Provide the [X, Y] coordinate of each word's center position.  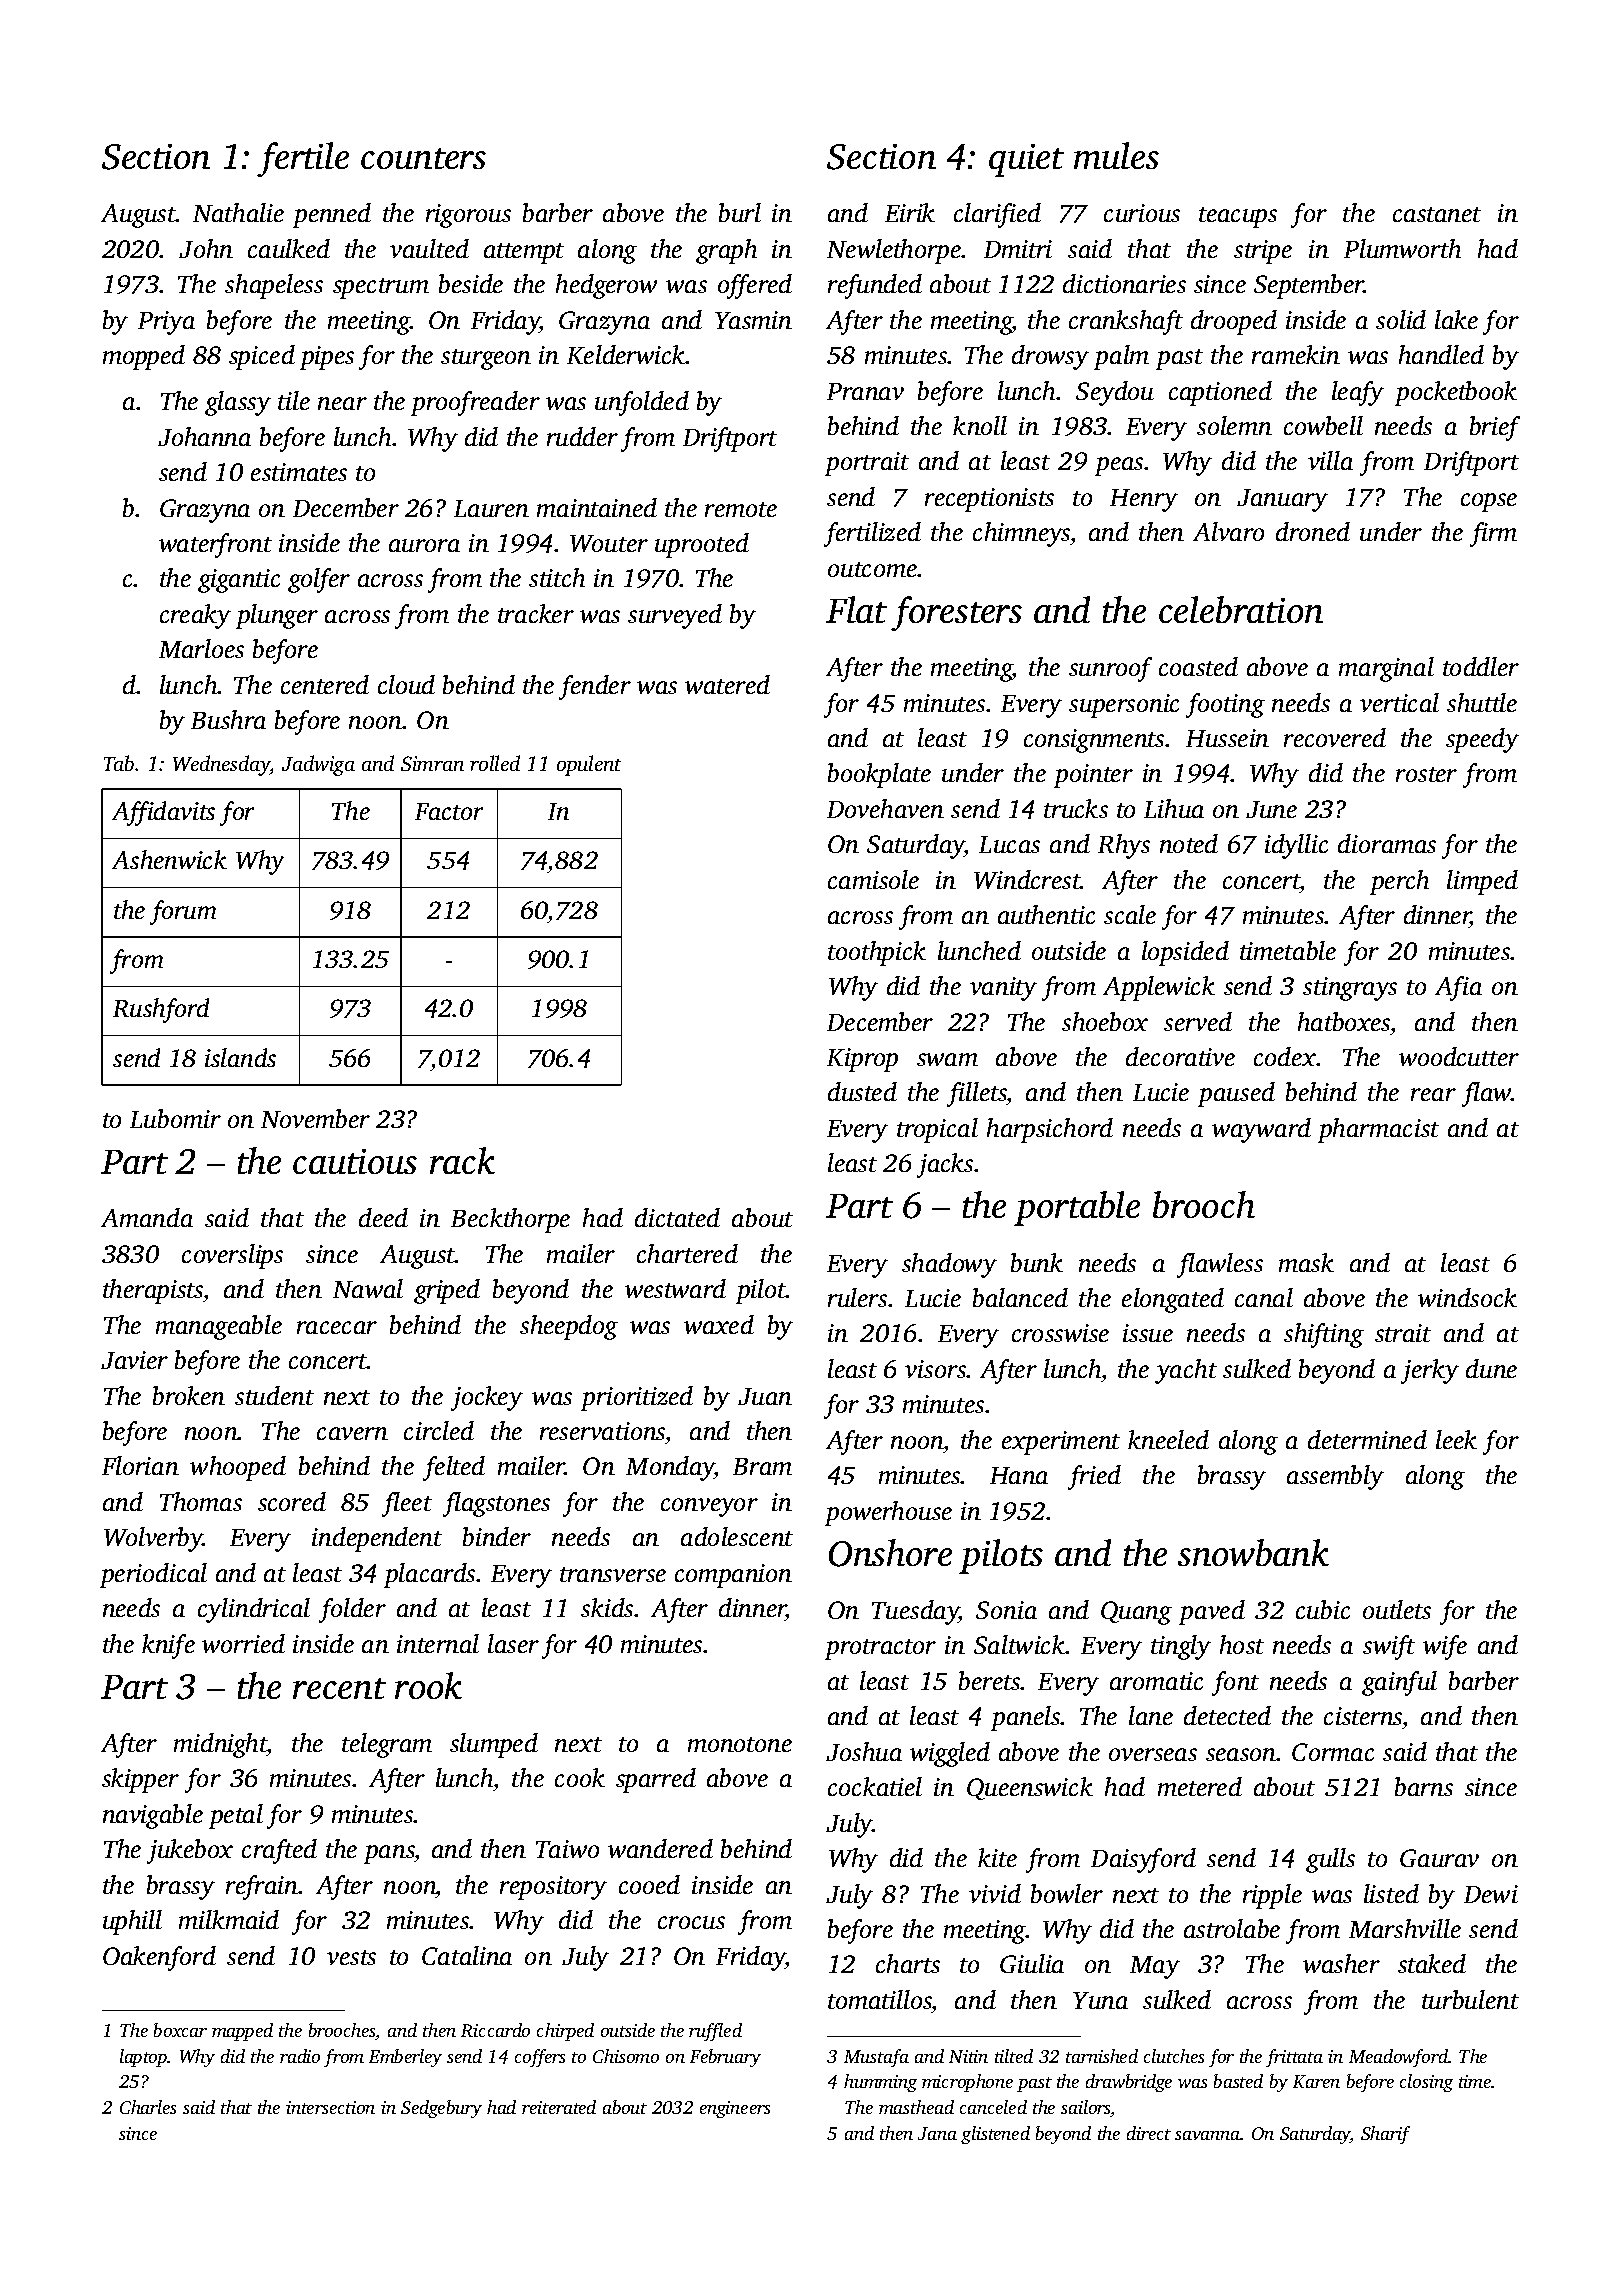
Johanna [204, 436]
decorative [1180, 1056]
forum [183, 912]
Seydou [1115, 393]
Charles [148, 2107]
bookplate [879, 775]
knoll [980, 425]
